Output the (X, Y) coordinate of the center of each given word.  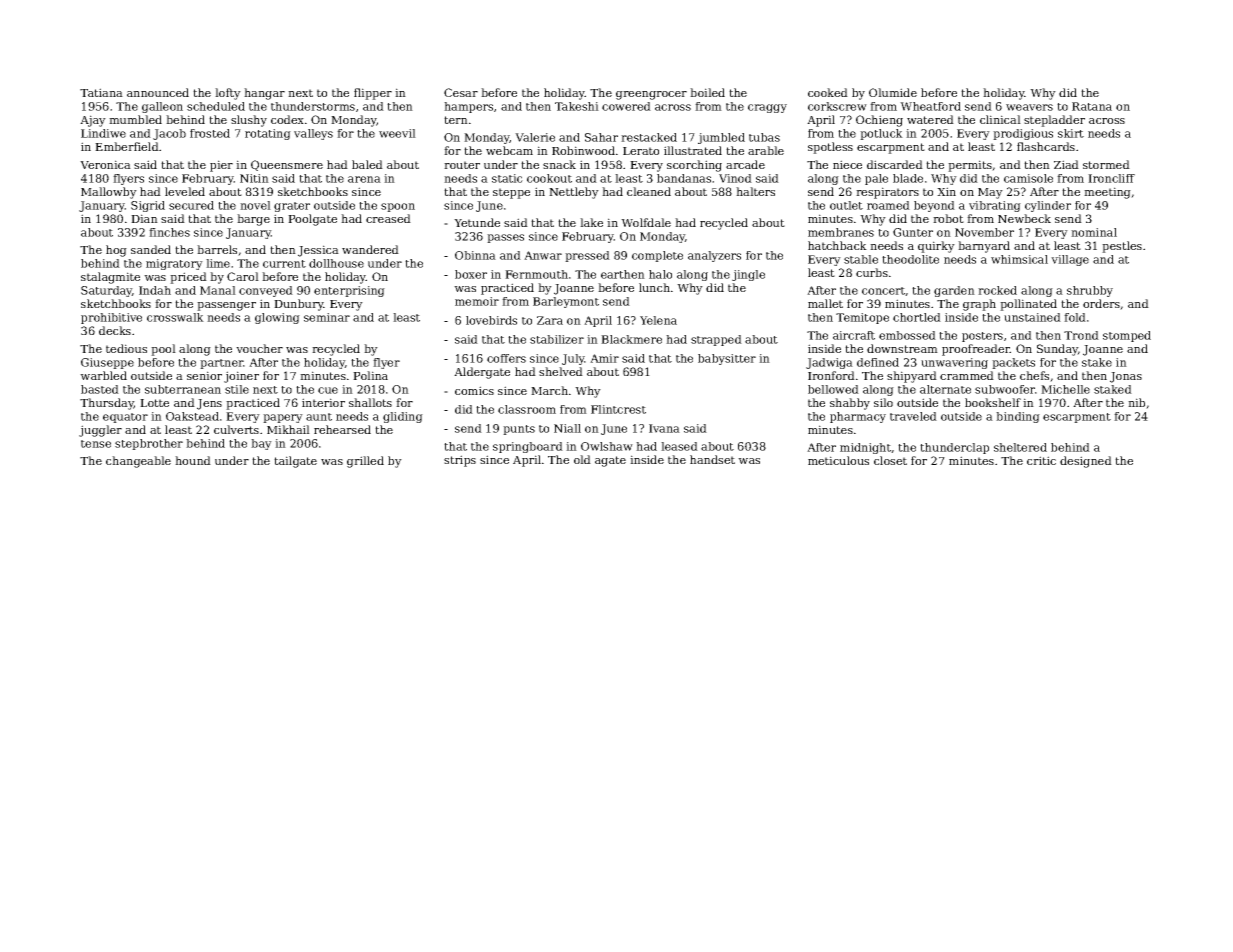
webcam (509, 150)
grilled (365, 462)
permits (970, 166)
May (990, 193)
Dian (144, 218)
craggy (767, 108)
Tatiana (101, 92)
